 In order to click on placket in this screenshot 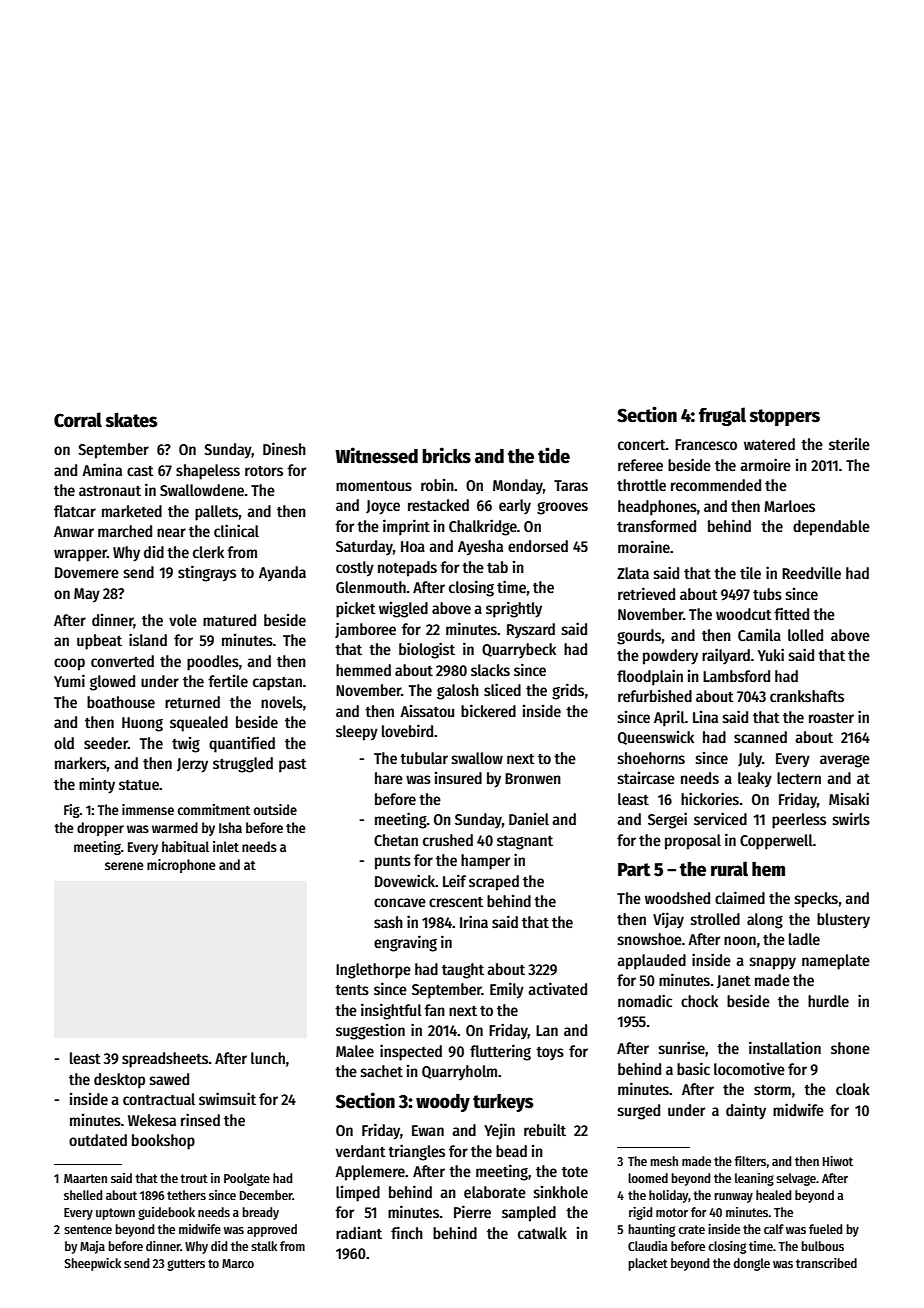, I will do `click(648, 1264)`.
